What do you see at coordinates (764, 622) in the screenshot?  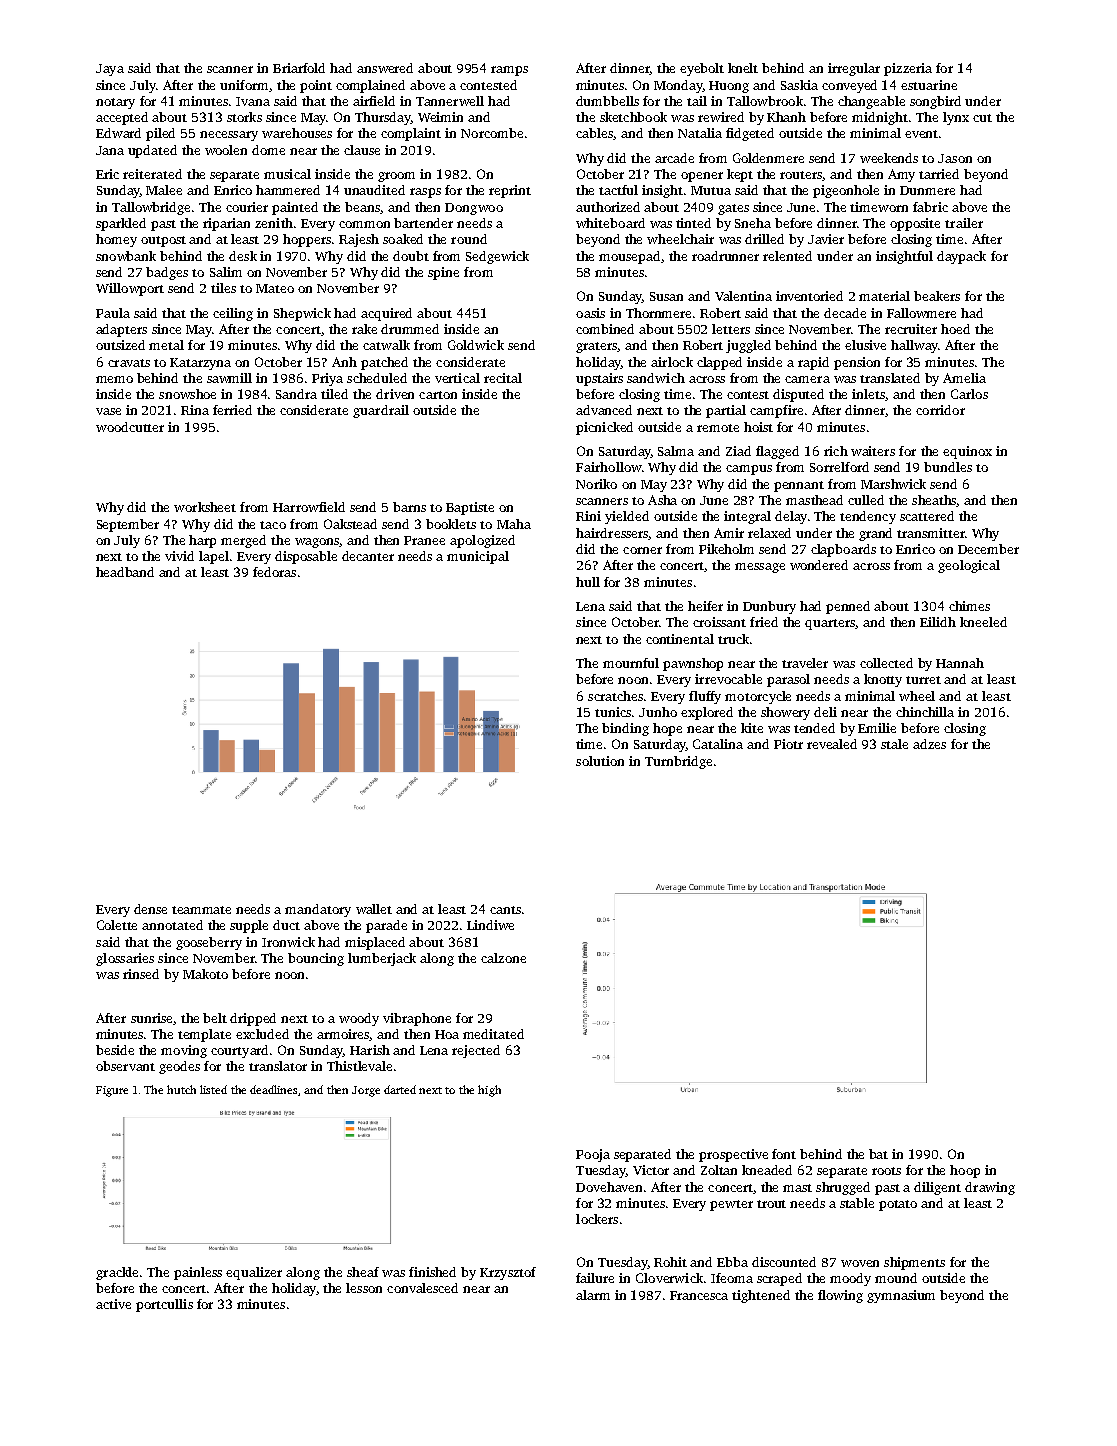 I see `fried` at bounding box center [764, 622].
